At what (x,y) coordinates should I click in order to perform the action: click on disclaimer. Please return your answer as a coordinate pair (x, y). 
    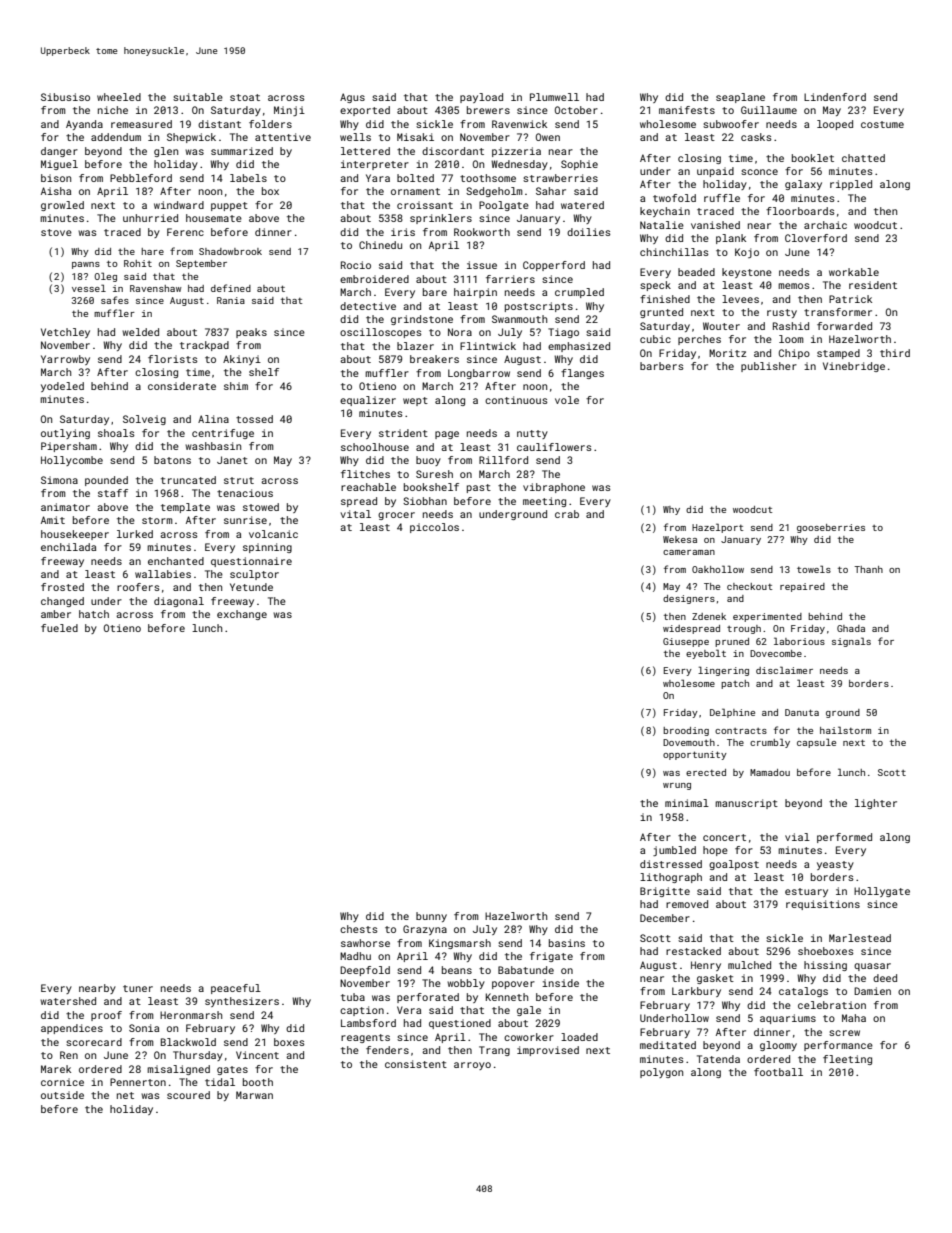
    Looking at the image, I should click on (784, 670).
